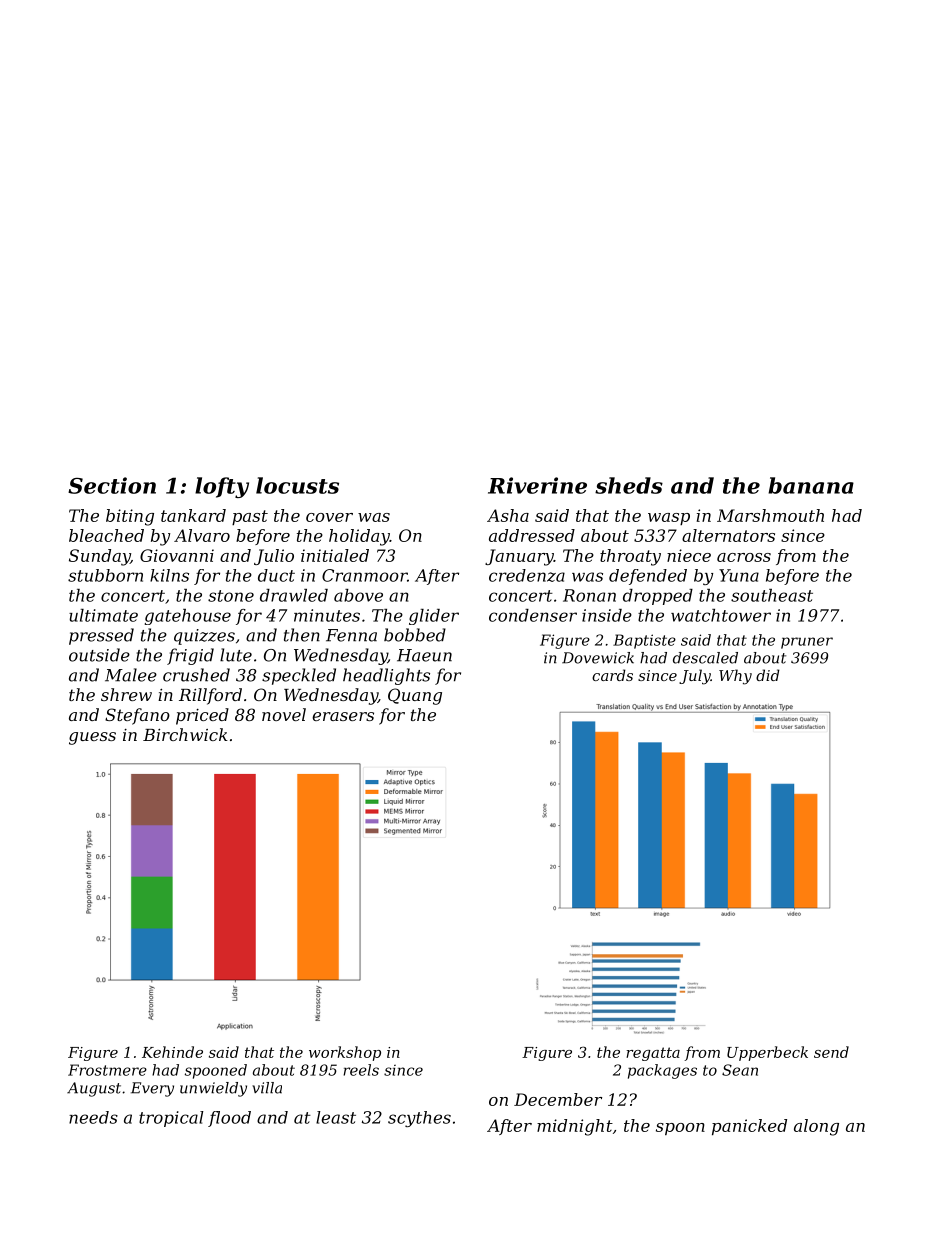 Image resolution: width=952 pixels, height=1233 pixels. Describe the element at coordinates (92, 738) in the document. I see `guess` at that location.
